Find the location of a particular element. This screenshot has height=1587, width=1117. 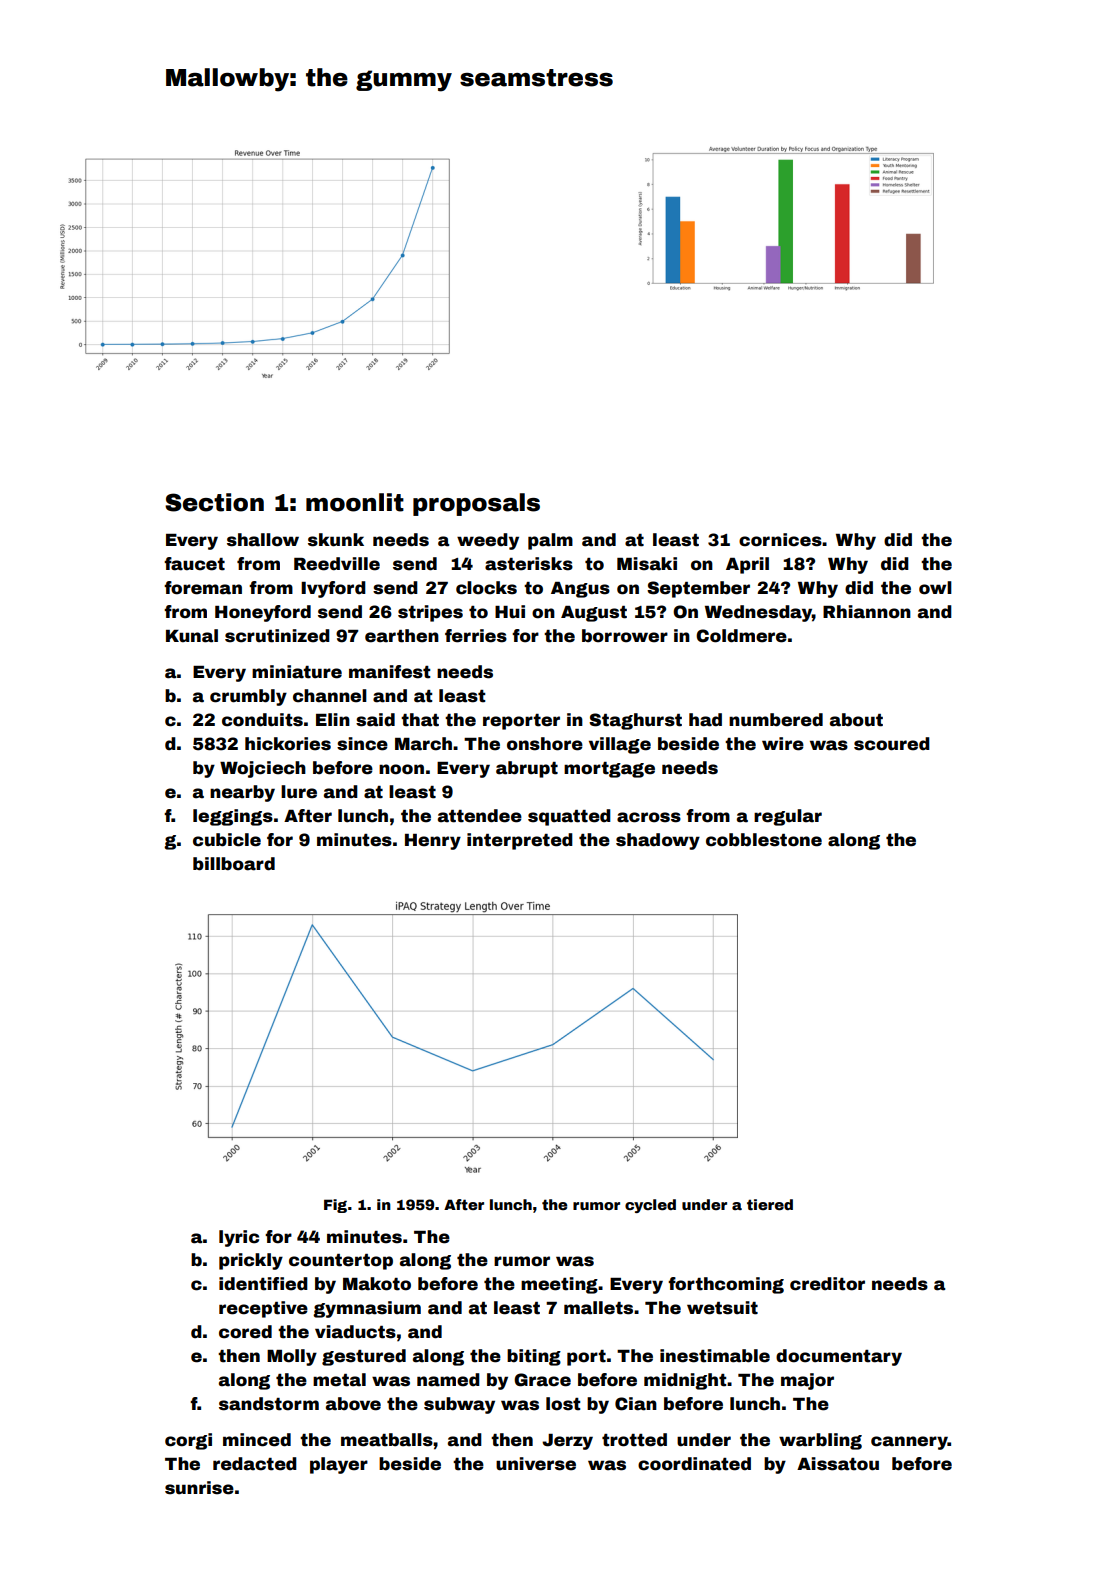

sunrise is located at coordinates (199, 1488).
